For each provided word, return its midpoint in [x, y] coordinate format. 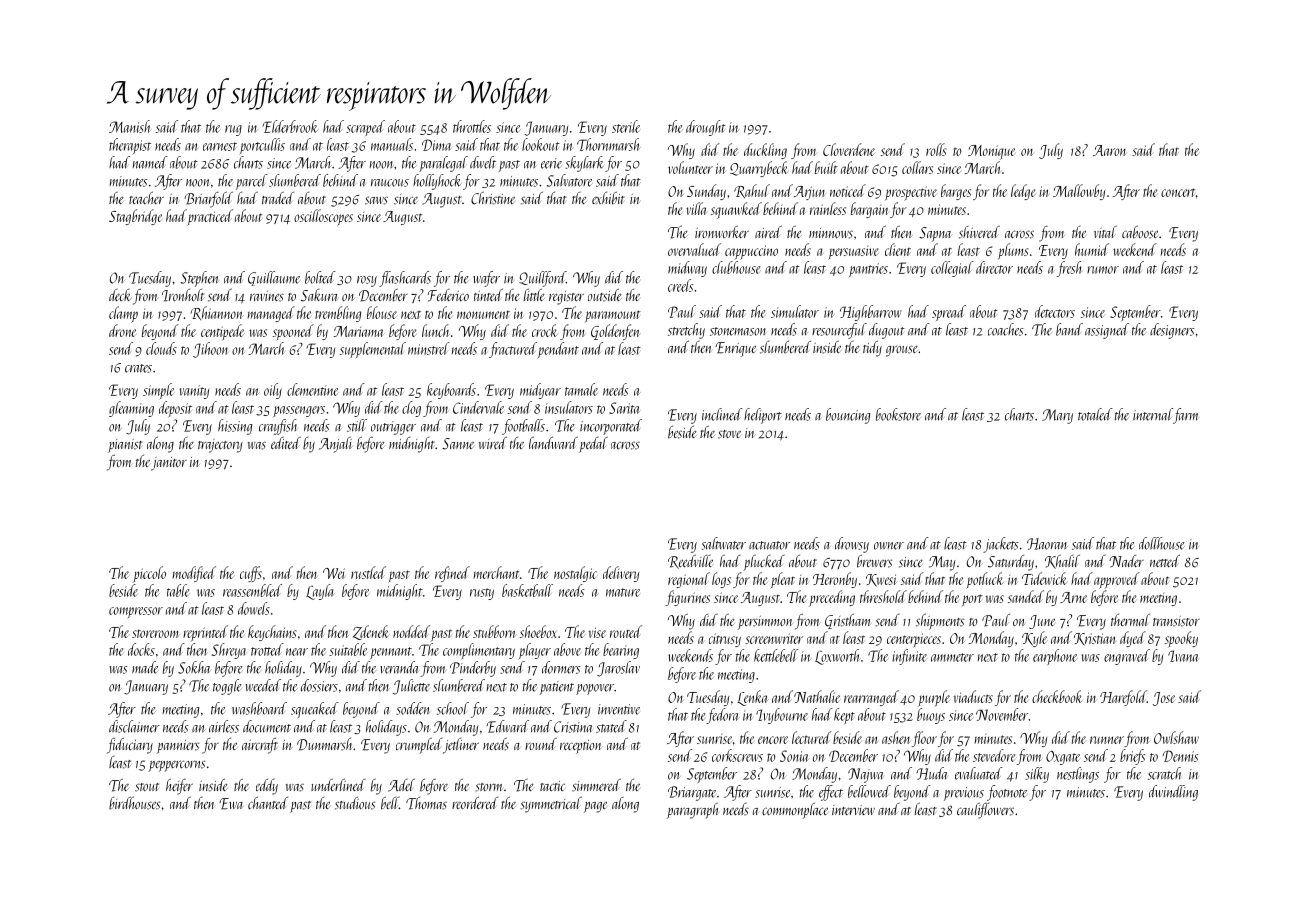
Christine [493, 198]
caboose [1140, 232]
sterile [626, 126]
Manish [130, 126]
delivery [621, 574]
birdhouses [134, 803]
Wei [334, 573]
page [595, 807]
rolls [936, 149]
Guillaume [274, 278]
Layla [319, 592]
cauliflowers [985, 810]
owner [889, 546]
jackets [1001, 545]
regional [689, 580]
